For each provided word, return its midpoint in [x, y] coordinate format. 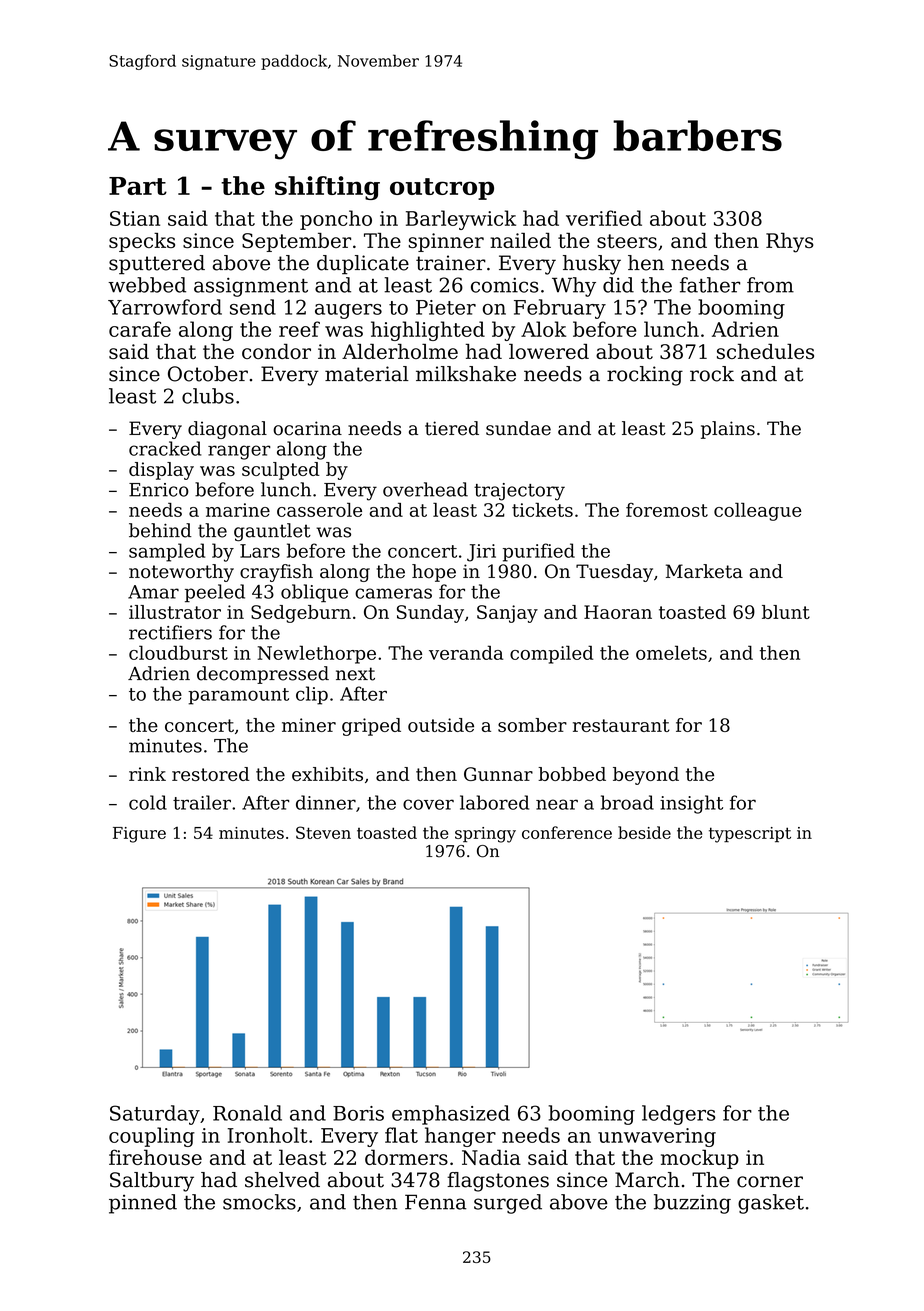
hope [434, 573]
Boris [358, 1113]
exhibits [327, 774]
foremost [667, 510]
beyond [646, 776]
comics [505, 285]
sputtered [157, 265]
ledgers [678, 1115]
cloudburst [178, 652]
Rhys [790, 243]
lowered [549, 351]
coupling [152, 1137]
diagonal [227, 430]
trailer [202, 802]
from [770, 285]
